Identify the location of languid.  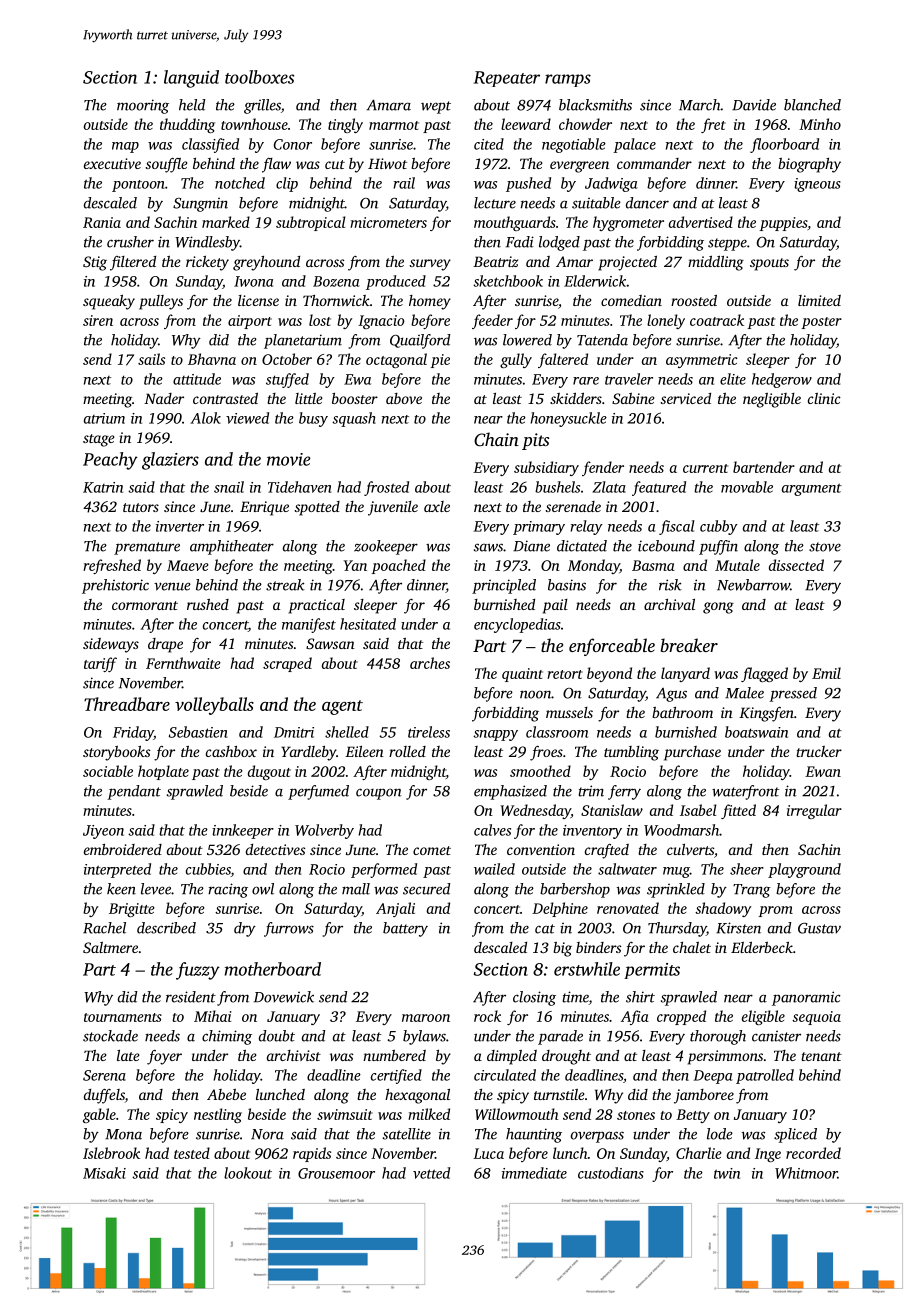
(191, 79).
